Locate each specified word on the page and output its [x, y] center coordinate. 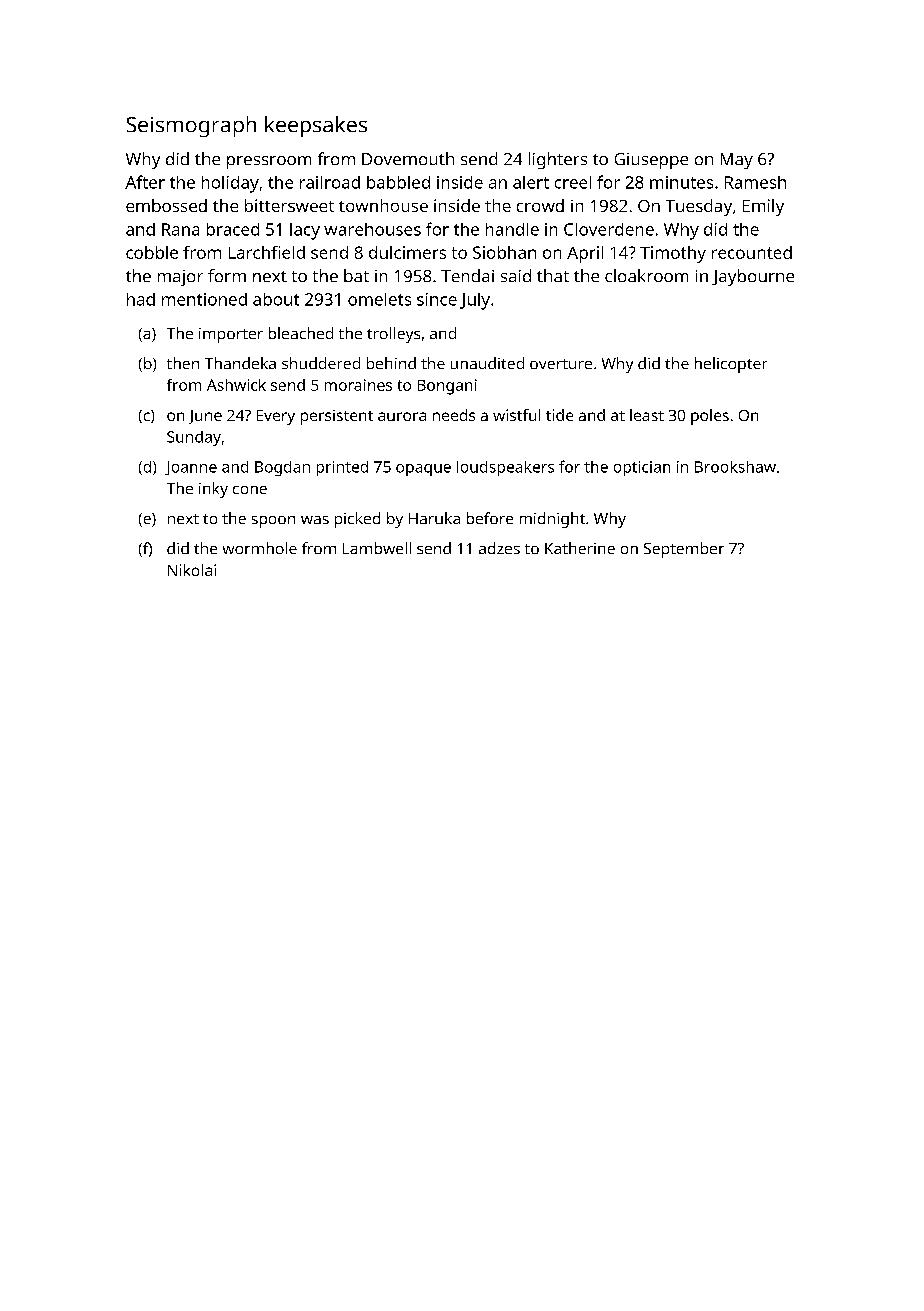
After [145, 182]
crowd [540, 205]
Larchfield [267, 252]
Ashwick [236, 385]
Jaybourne [753, 277]
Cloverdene [609, 229]
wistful [516, 415]
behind [391, 363]
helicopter [731, 365]
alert [531, 182]
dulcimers [407, 252]
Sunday [194, 438]
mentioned [204, 299]
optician [642, 468]
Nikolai [192, 570]
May [737, 161]
